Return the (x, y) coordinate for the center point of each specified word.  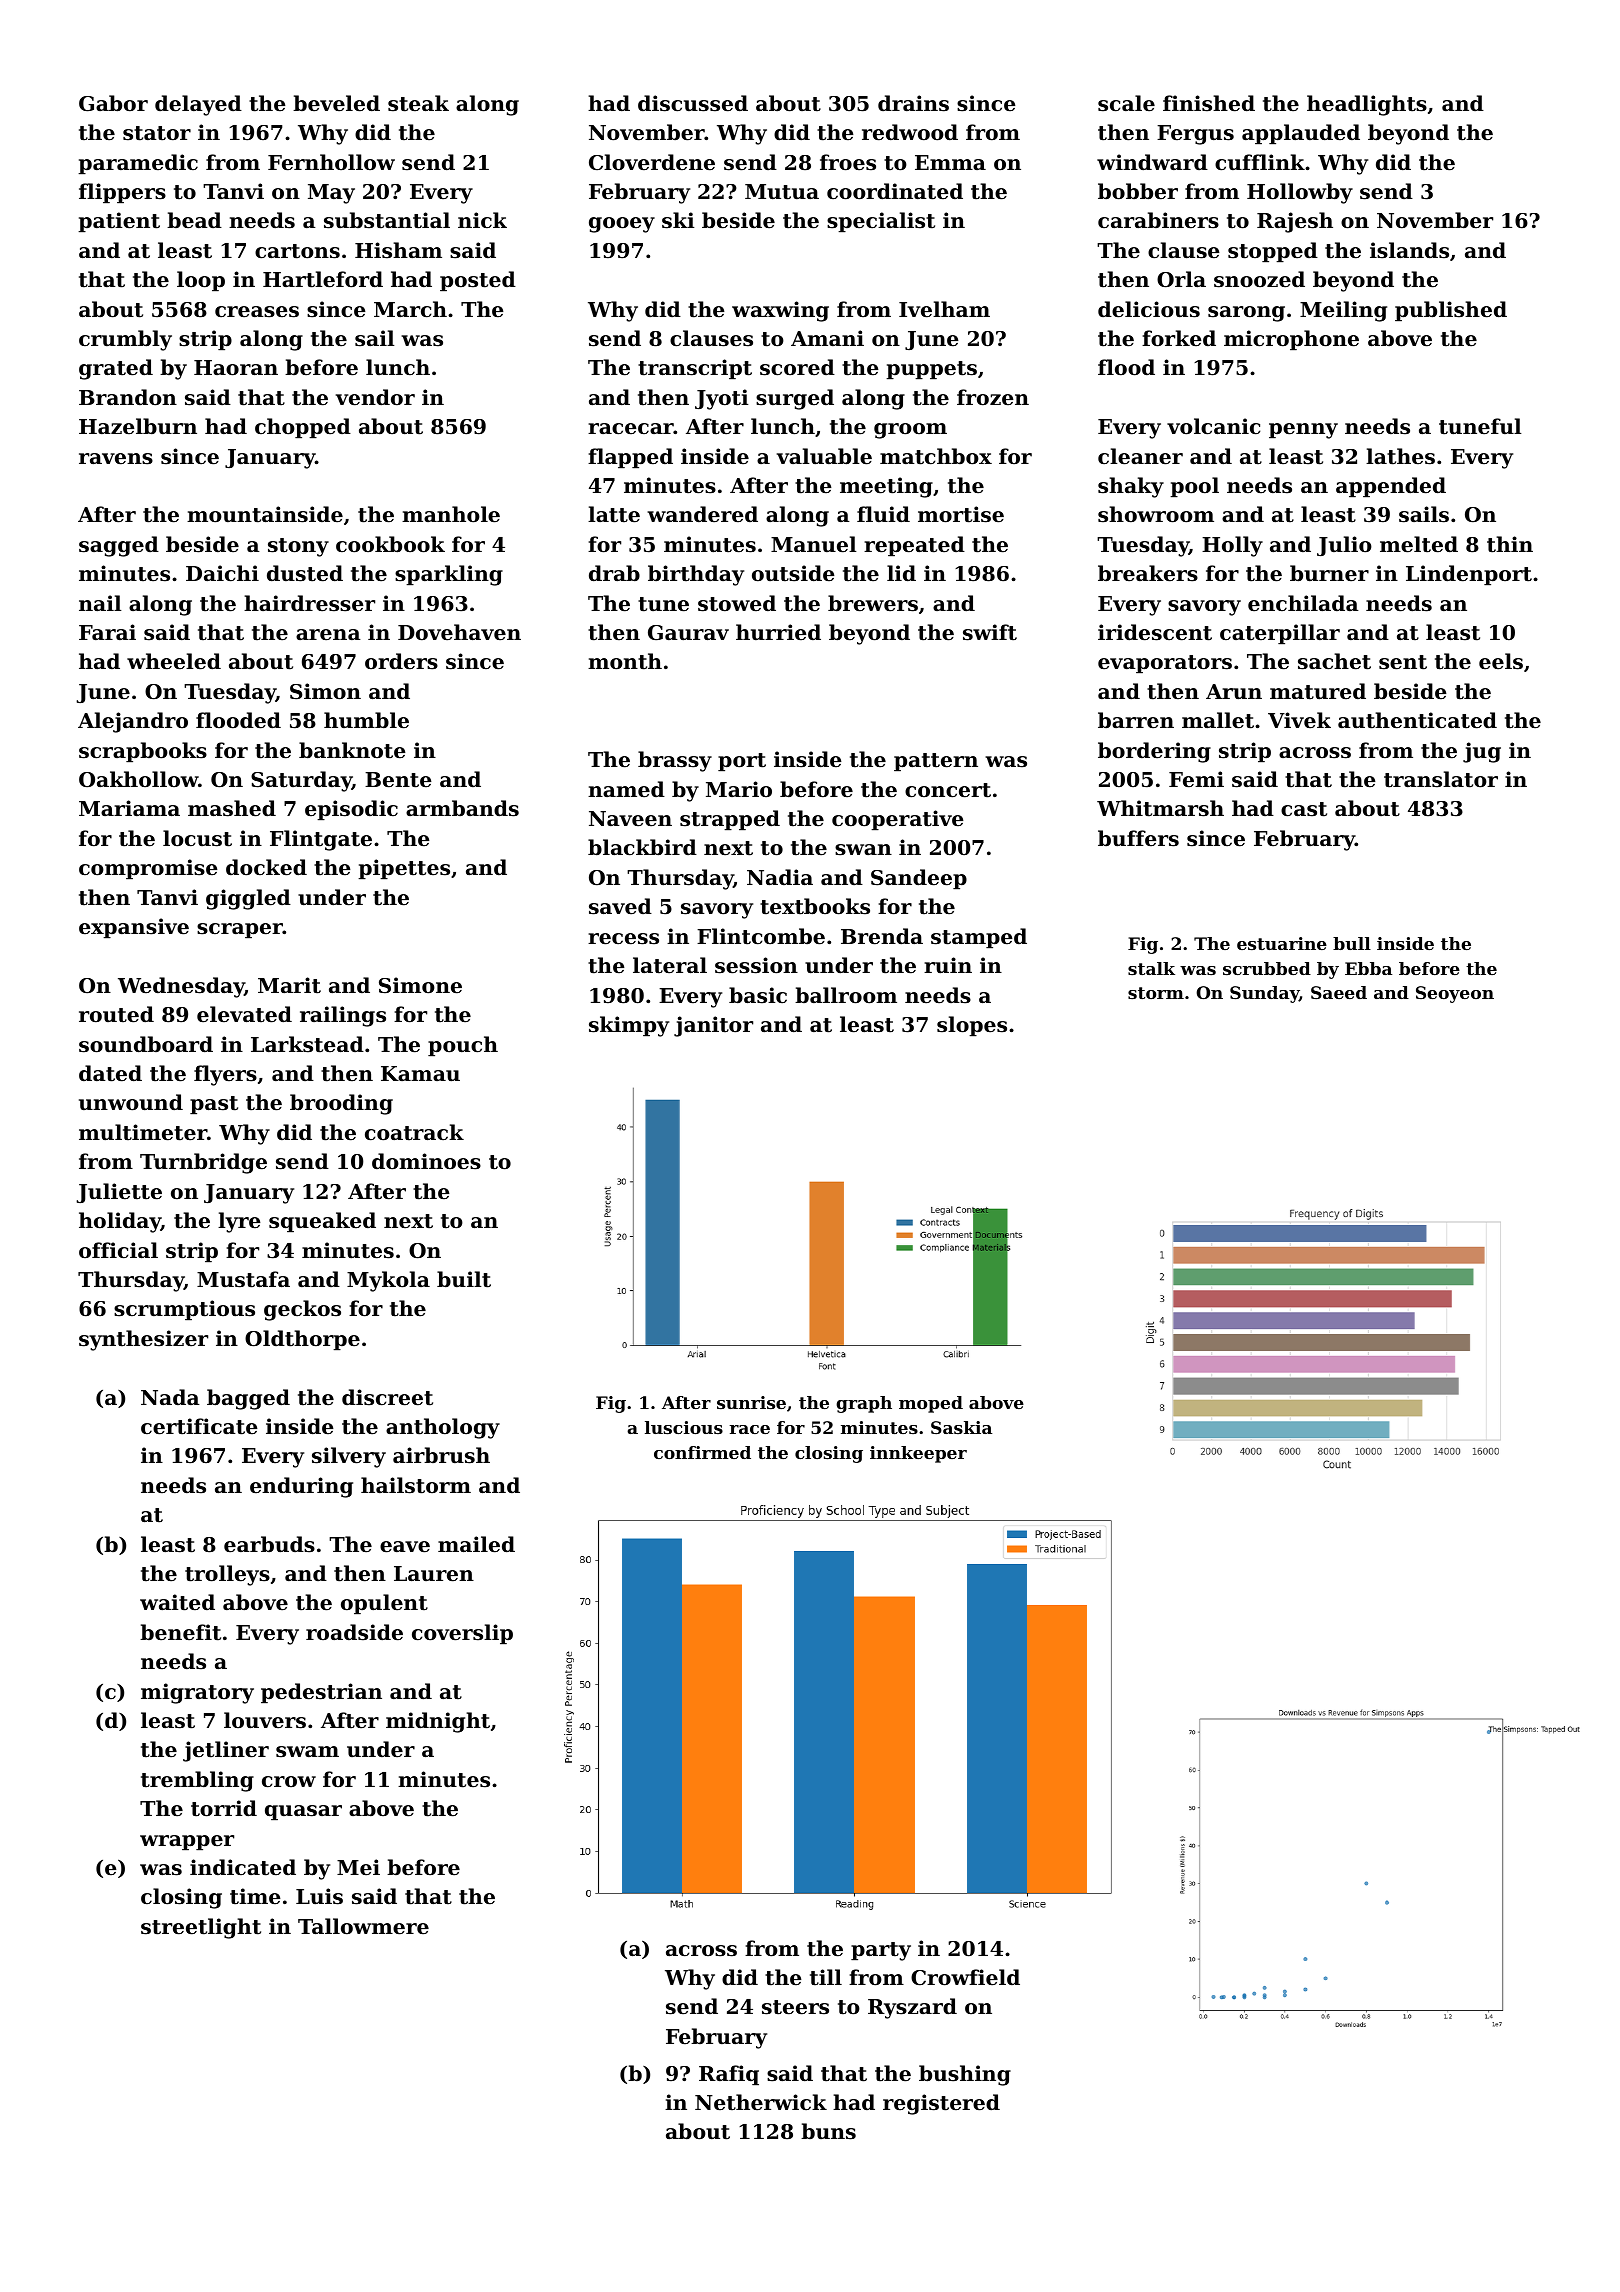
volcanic (1213, 426)
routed (116, 1014)
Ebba (1368, 968)
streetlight (201, 1928)
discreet (387, 1397)
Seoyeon (1455, 994)
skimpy (629, 1026)
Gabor (113, 103)
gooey (622, 225)
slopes (972, 1026)
